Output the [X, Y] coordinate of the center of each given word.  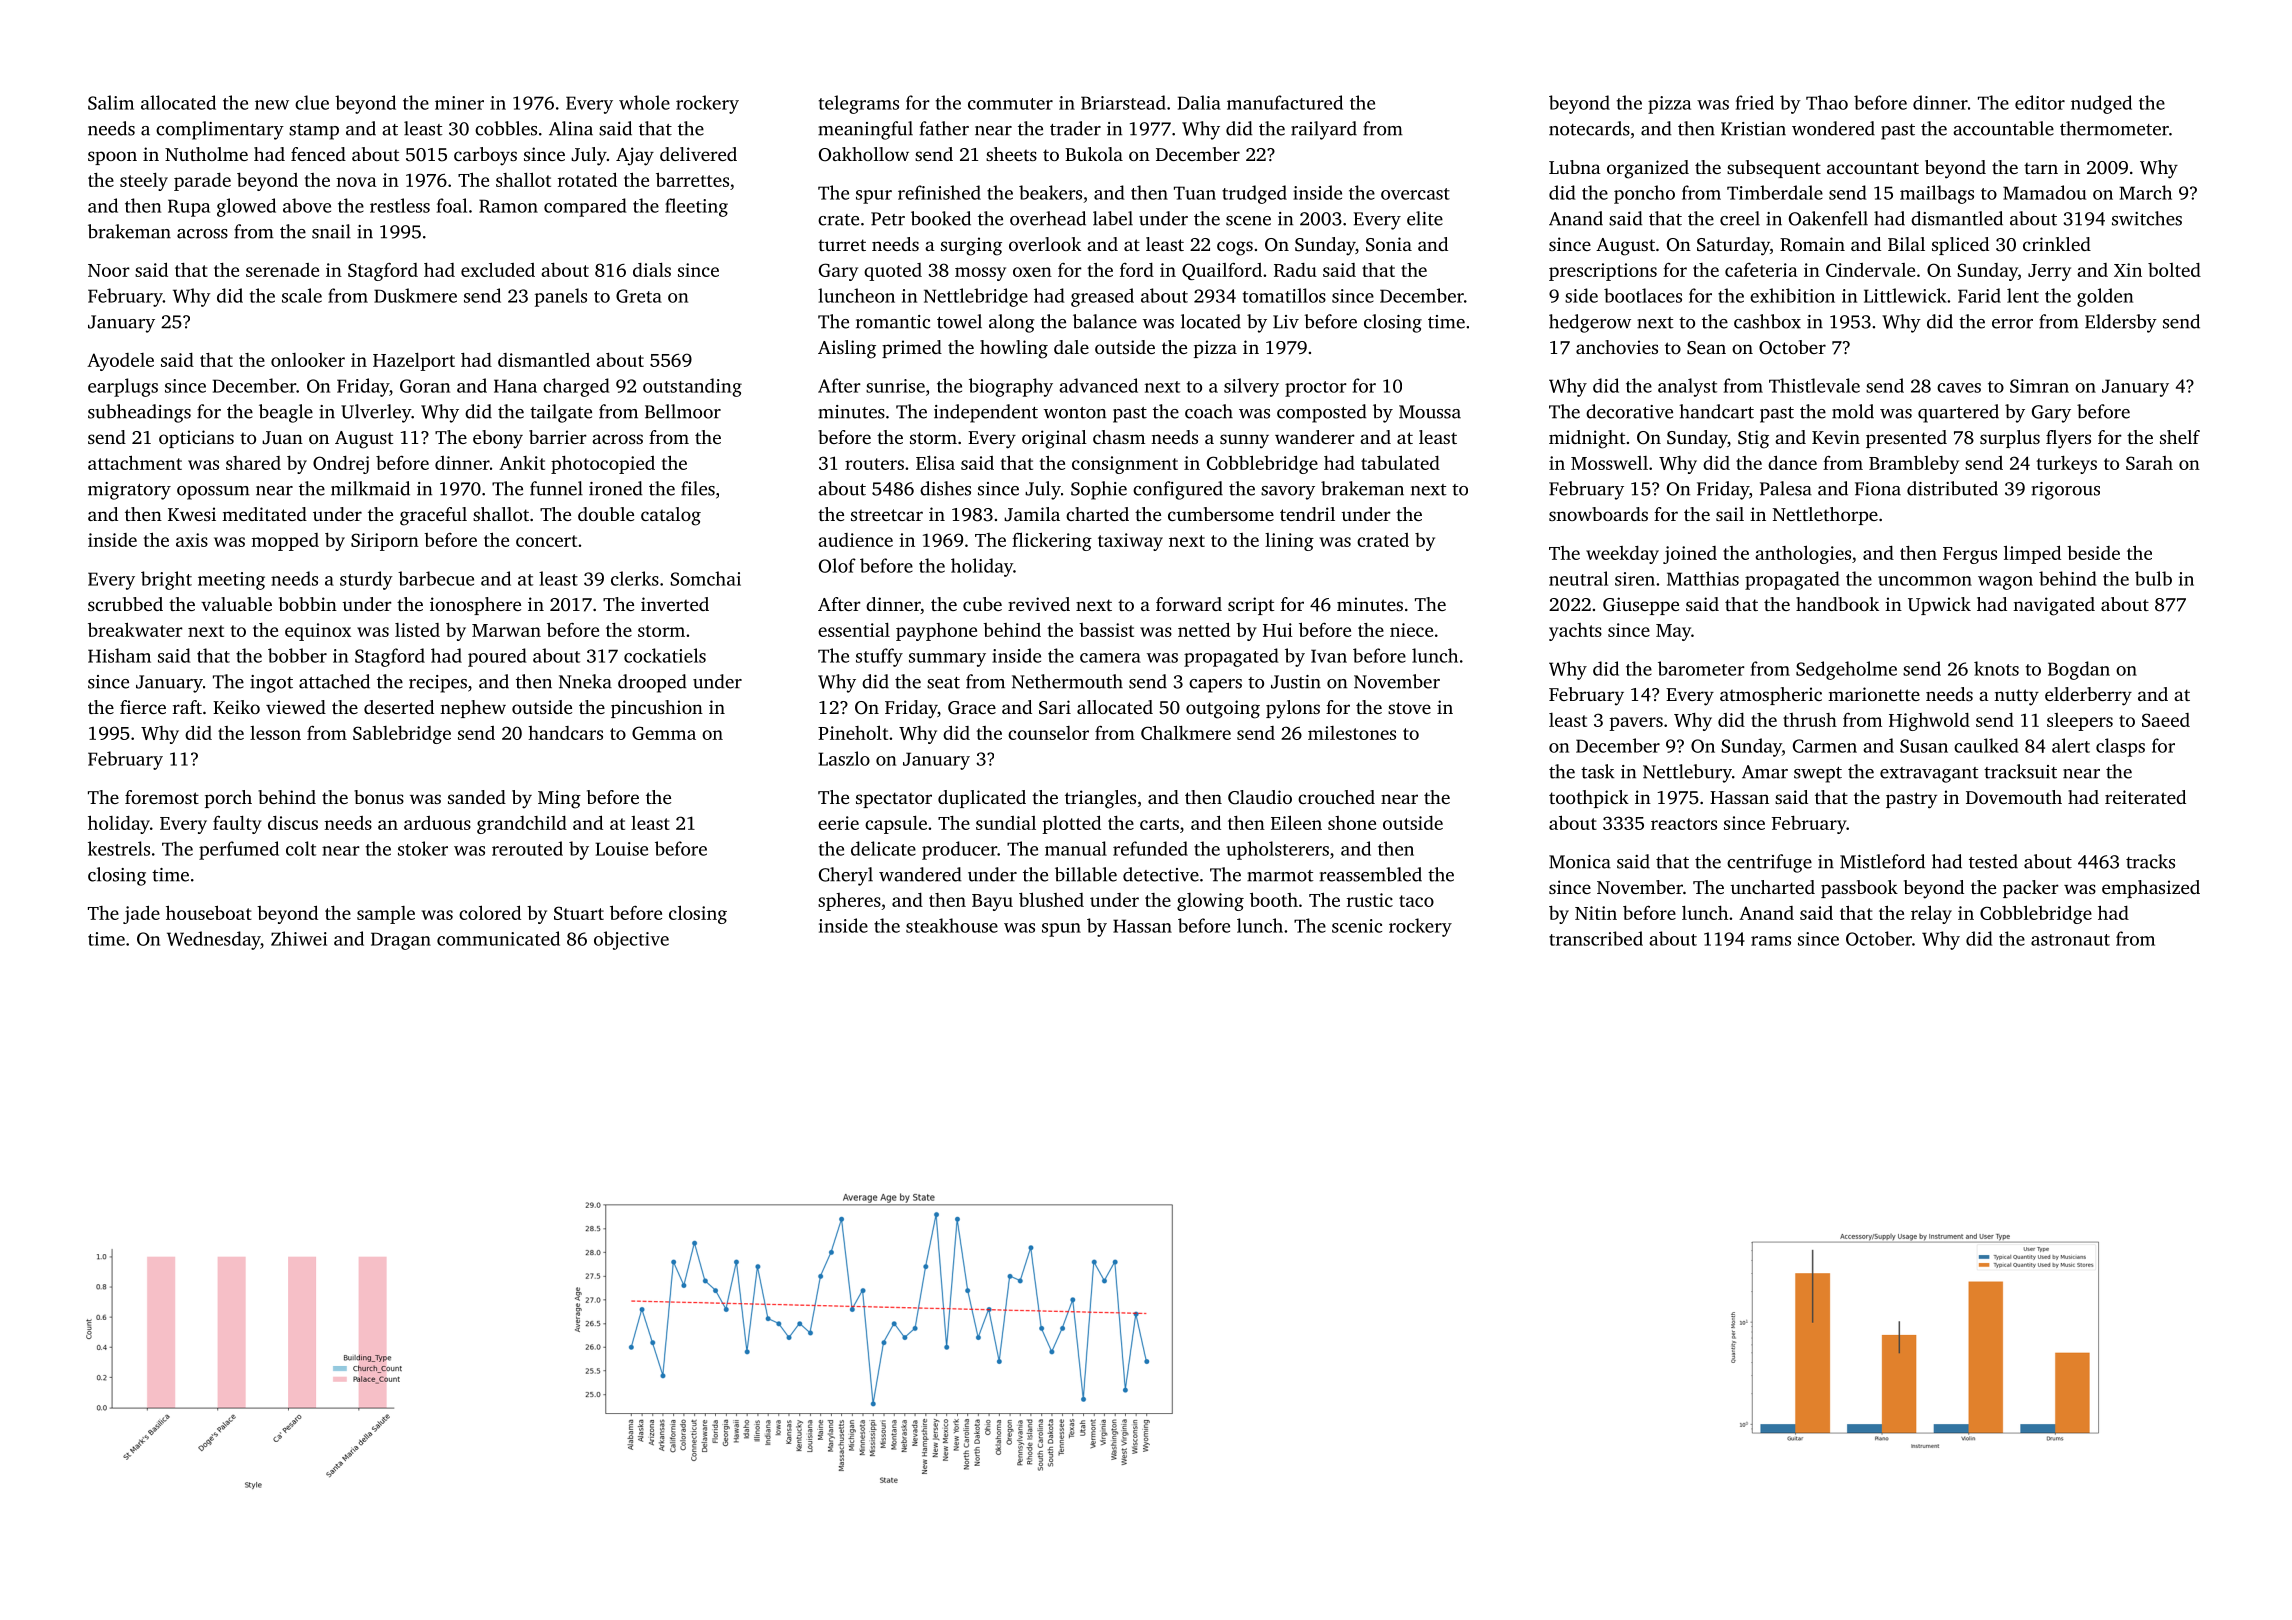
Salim [111, 102]
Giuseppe [1641, 606]
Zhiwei [299, 938]
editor [2040, 102]
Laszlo [844, 758]
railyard [1324, 130]
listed [417, 630]
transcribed [1596, 938]
